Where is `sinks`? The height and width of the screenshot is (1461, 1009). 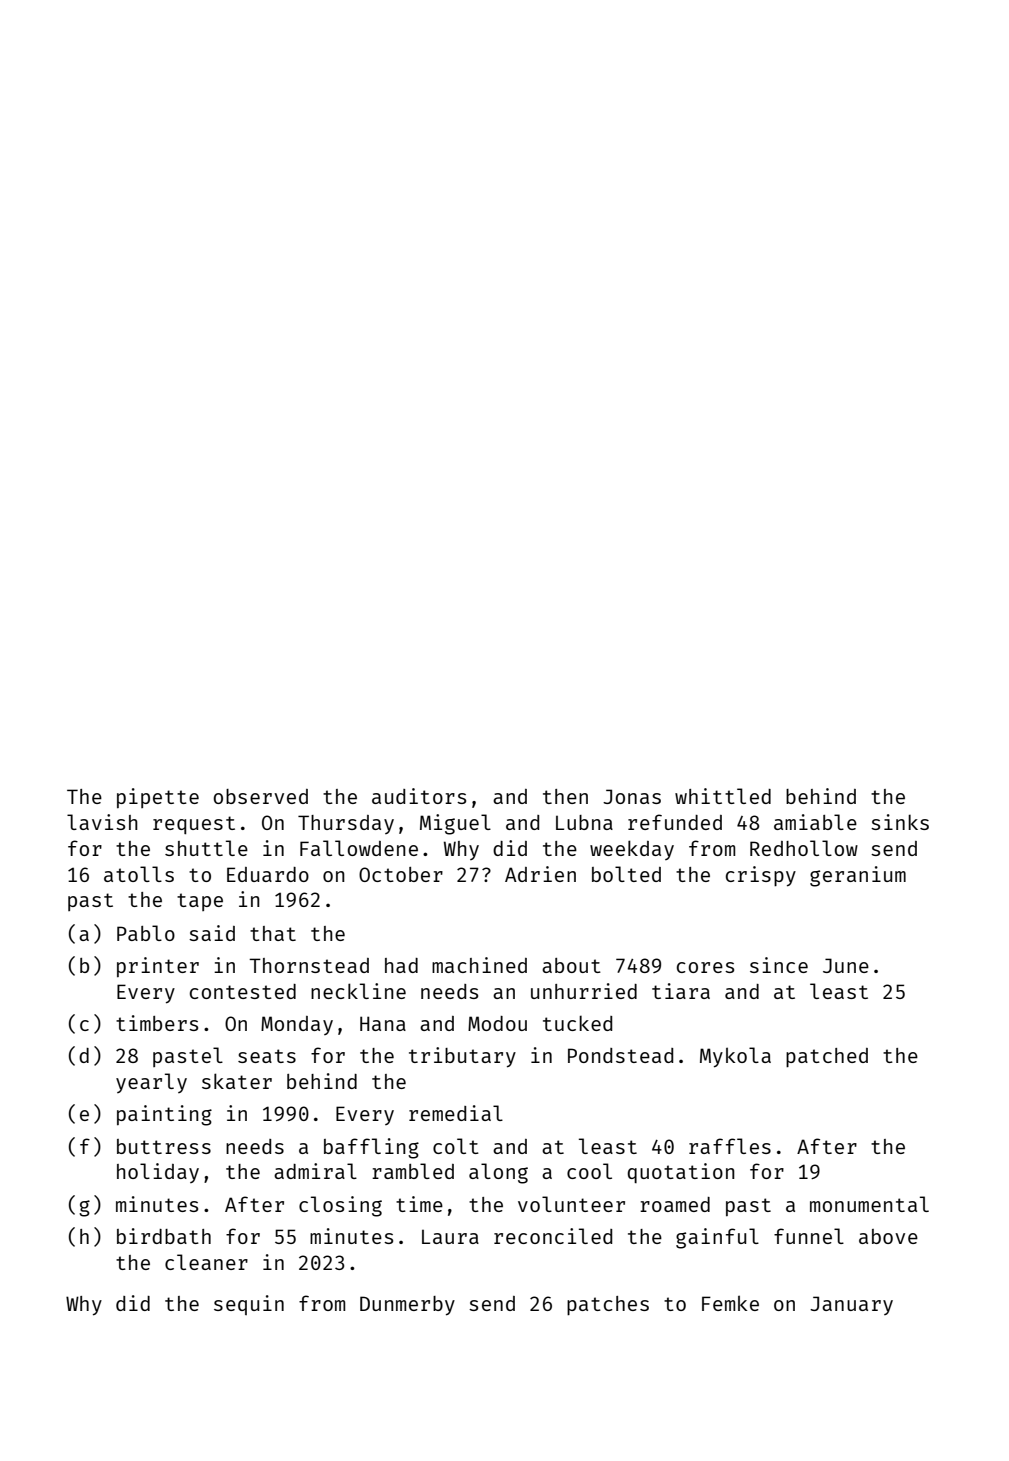
sinks is located at coordinates (900, 822).
